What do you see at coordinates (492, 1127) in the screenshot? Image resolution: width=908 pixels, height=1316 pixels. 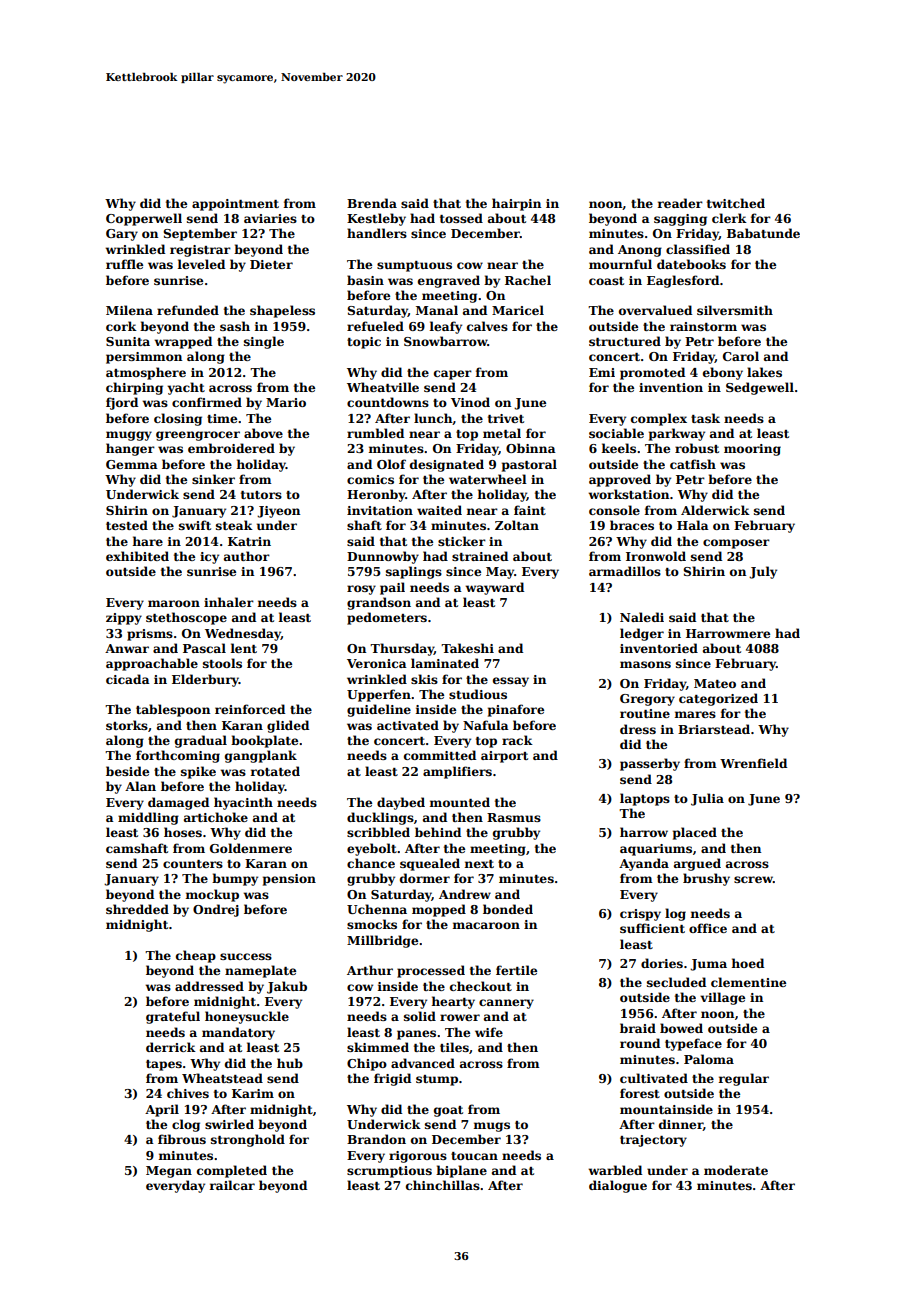 I see `mugs` at bounding box center [492, 1127].
